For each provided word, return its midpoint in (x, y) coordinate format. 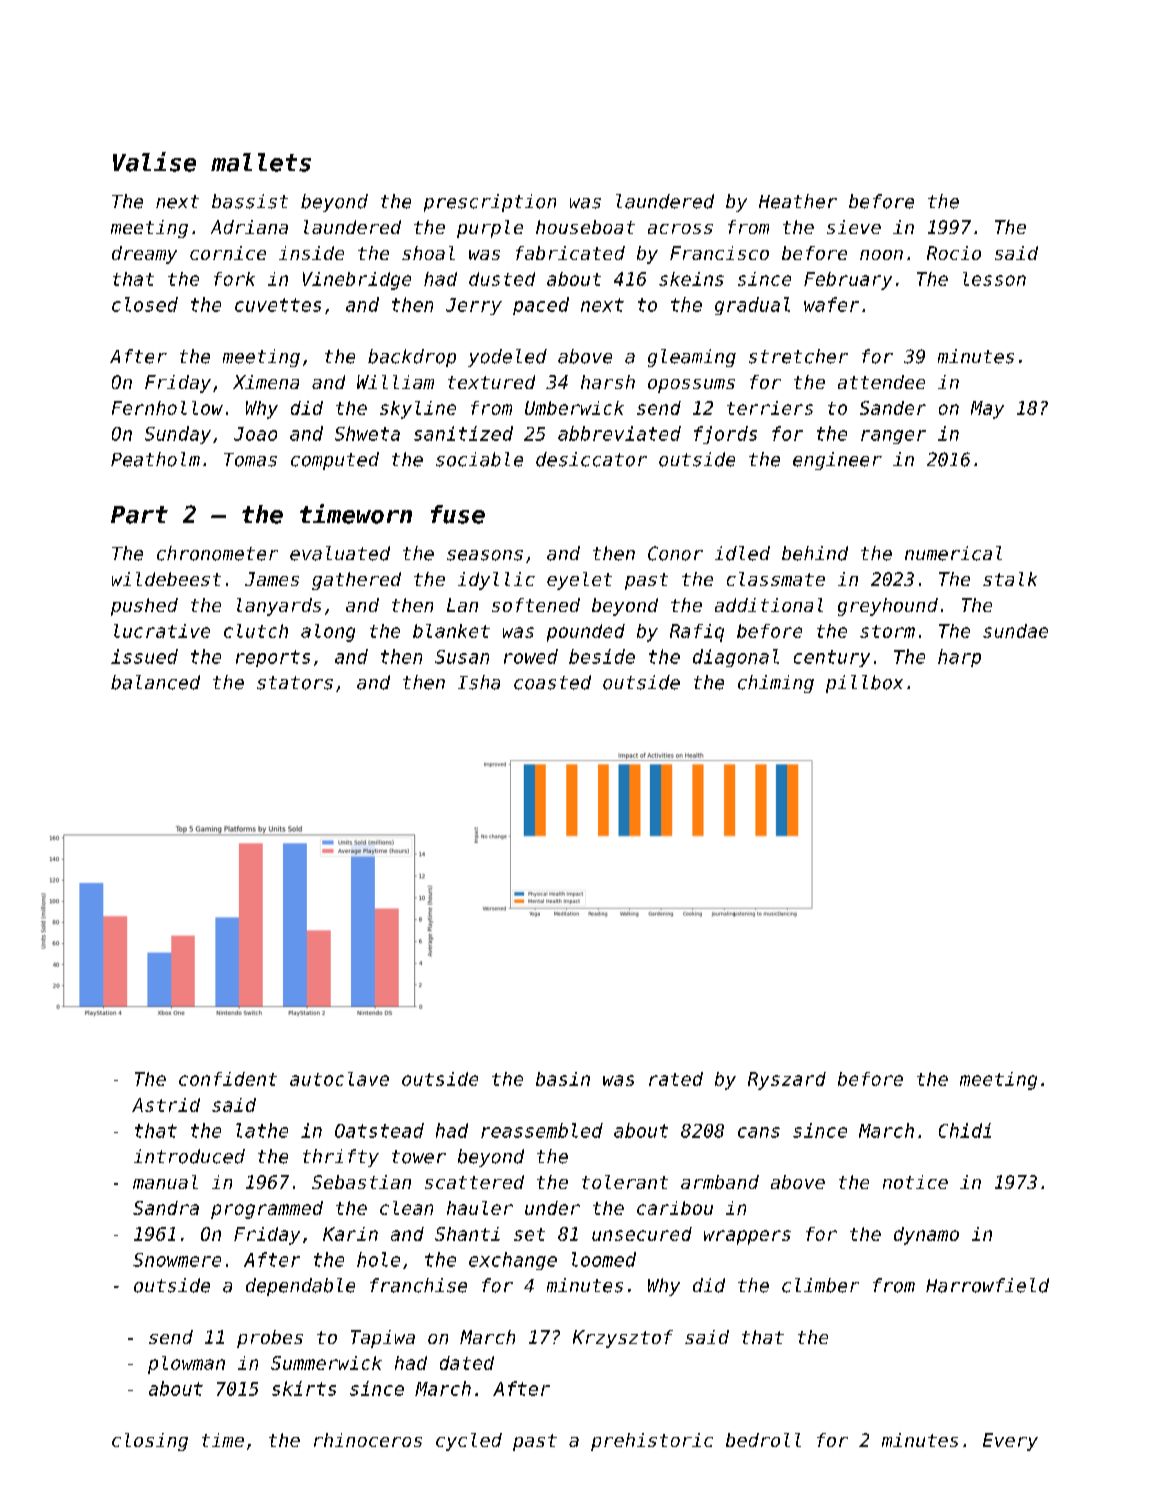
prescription (490, 203)
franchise (418, 1285)
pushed (144, 607)
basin (563, 1079)
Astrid (166, 1105)
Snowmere (177, 1260)
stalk (1010, 579)
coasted (552, 682)
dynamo (926, 1236)
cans (759, 1132)
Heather (798, 201)
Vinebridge (357, 281)
